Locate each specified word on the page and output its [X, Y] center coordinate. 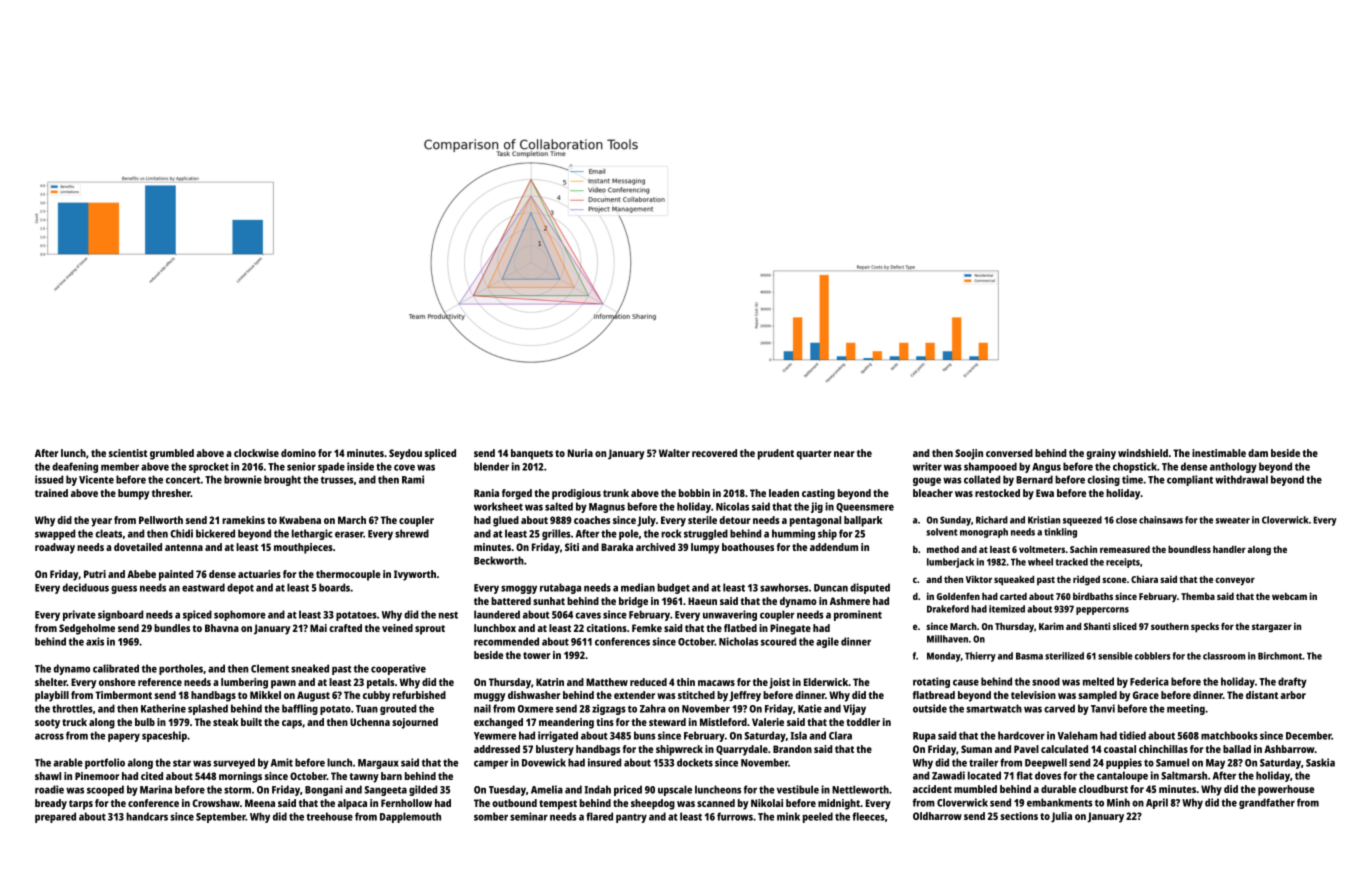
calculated [1064, 749]
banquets [532, 454]
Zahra [653, 708]
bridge [633, 602]
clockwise [256, 453]
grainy [1101, 454]
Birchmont [1280, 656]
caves [588, 615]
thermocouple [348, 575]
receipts [1123, 563]
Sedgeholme [87, 629]
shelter [51, 682]
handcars [147, 816]
